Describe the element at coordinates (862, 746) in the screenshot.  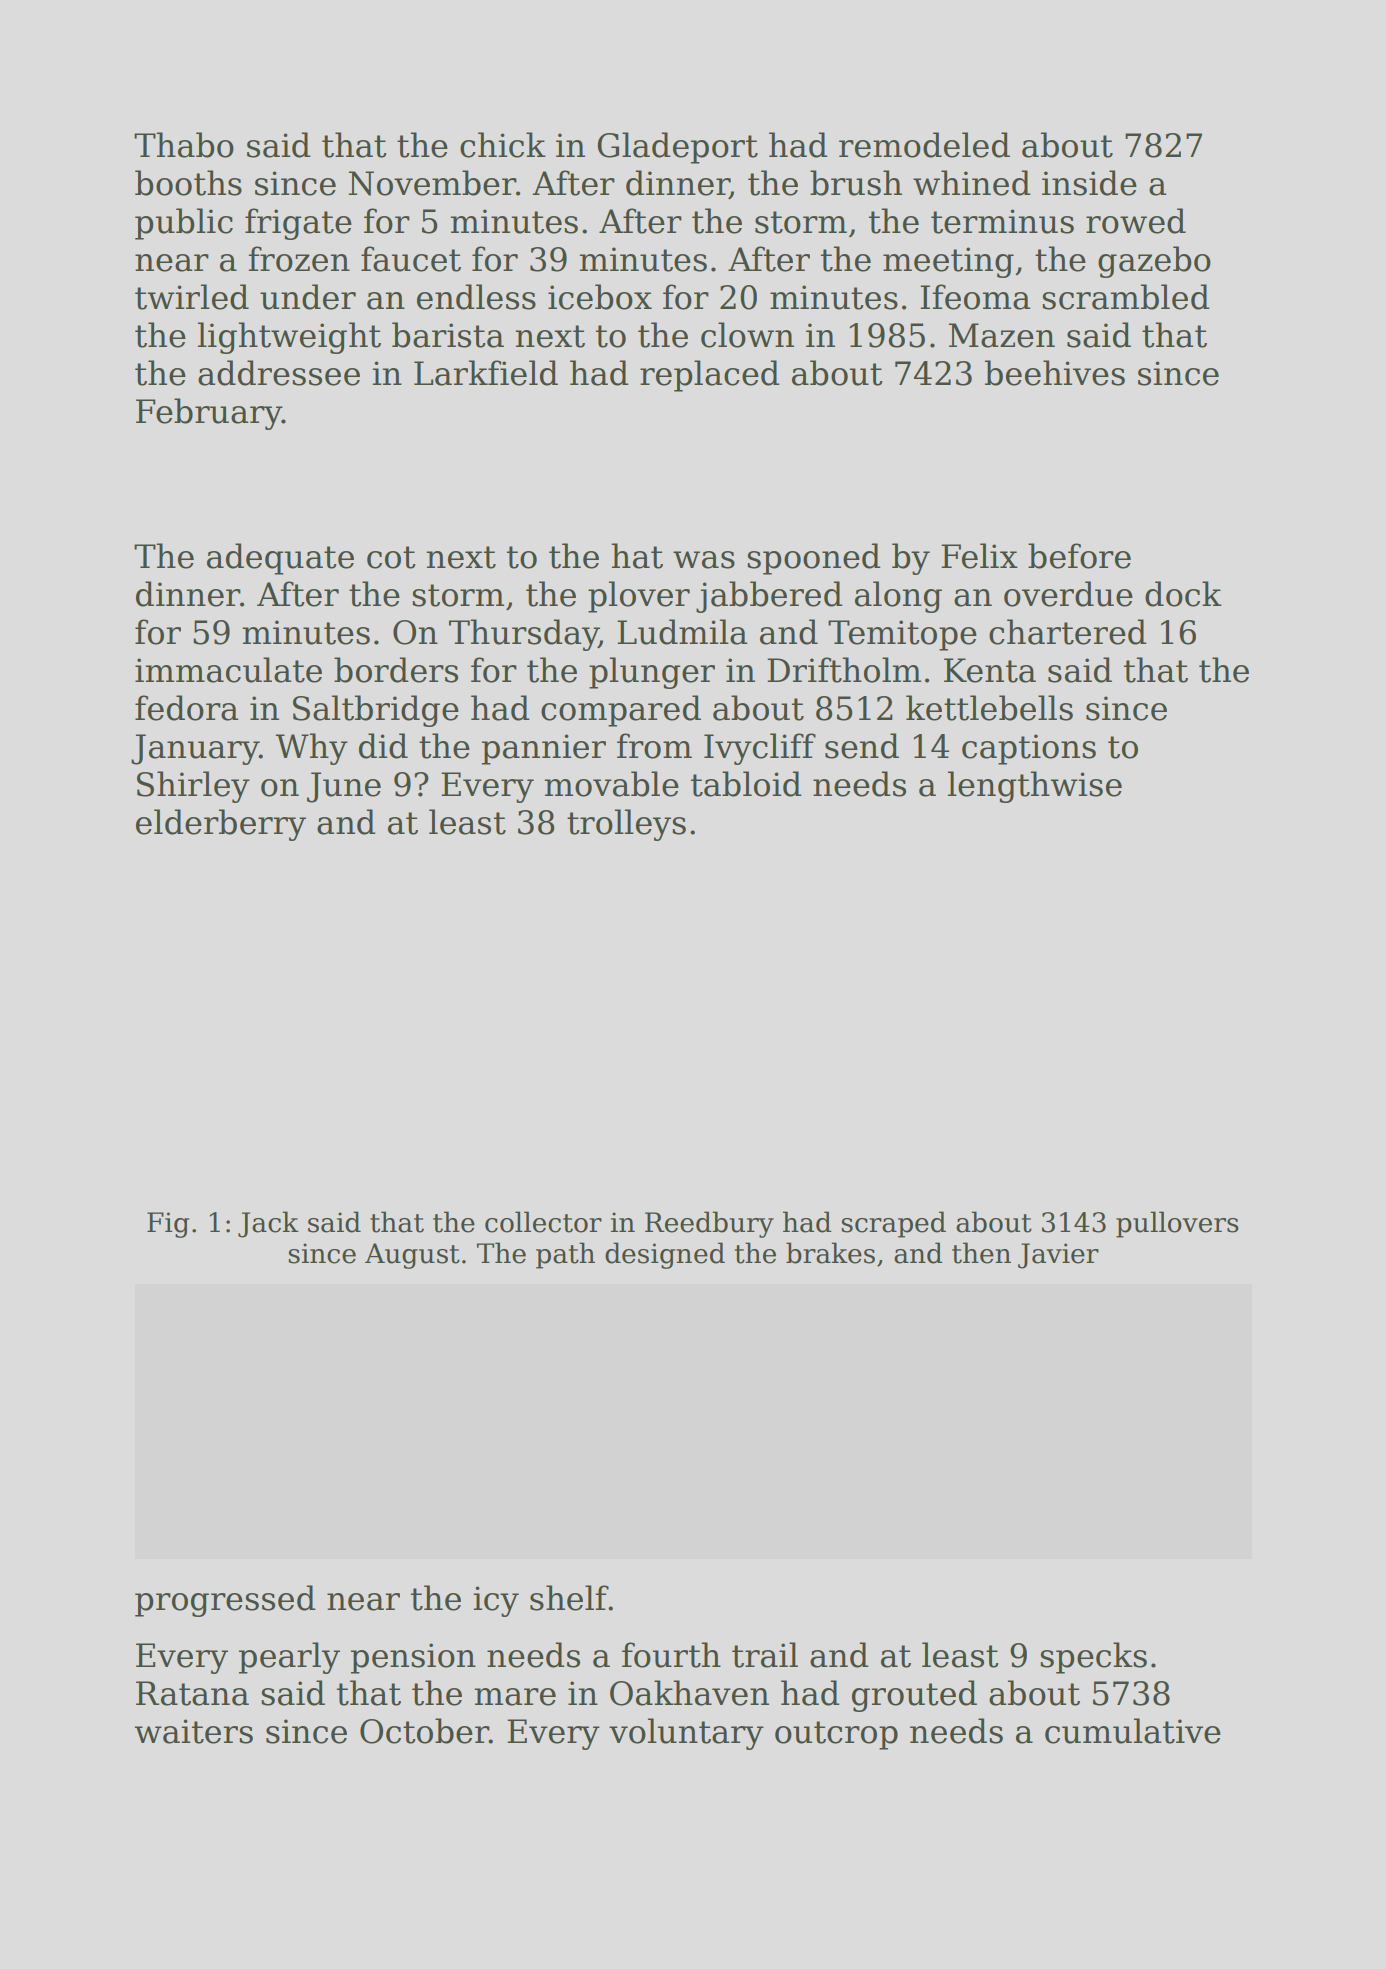
I see `send` at that location.
